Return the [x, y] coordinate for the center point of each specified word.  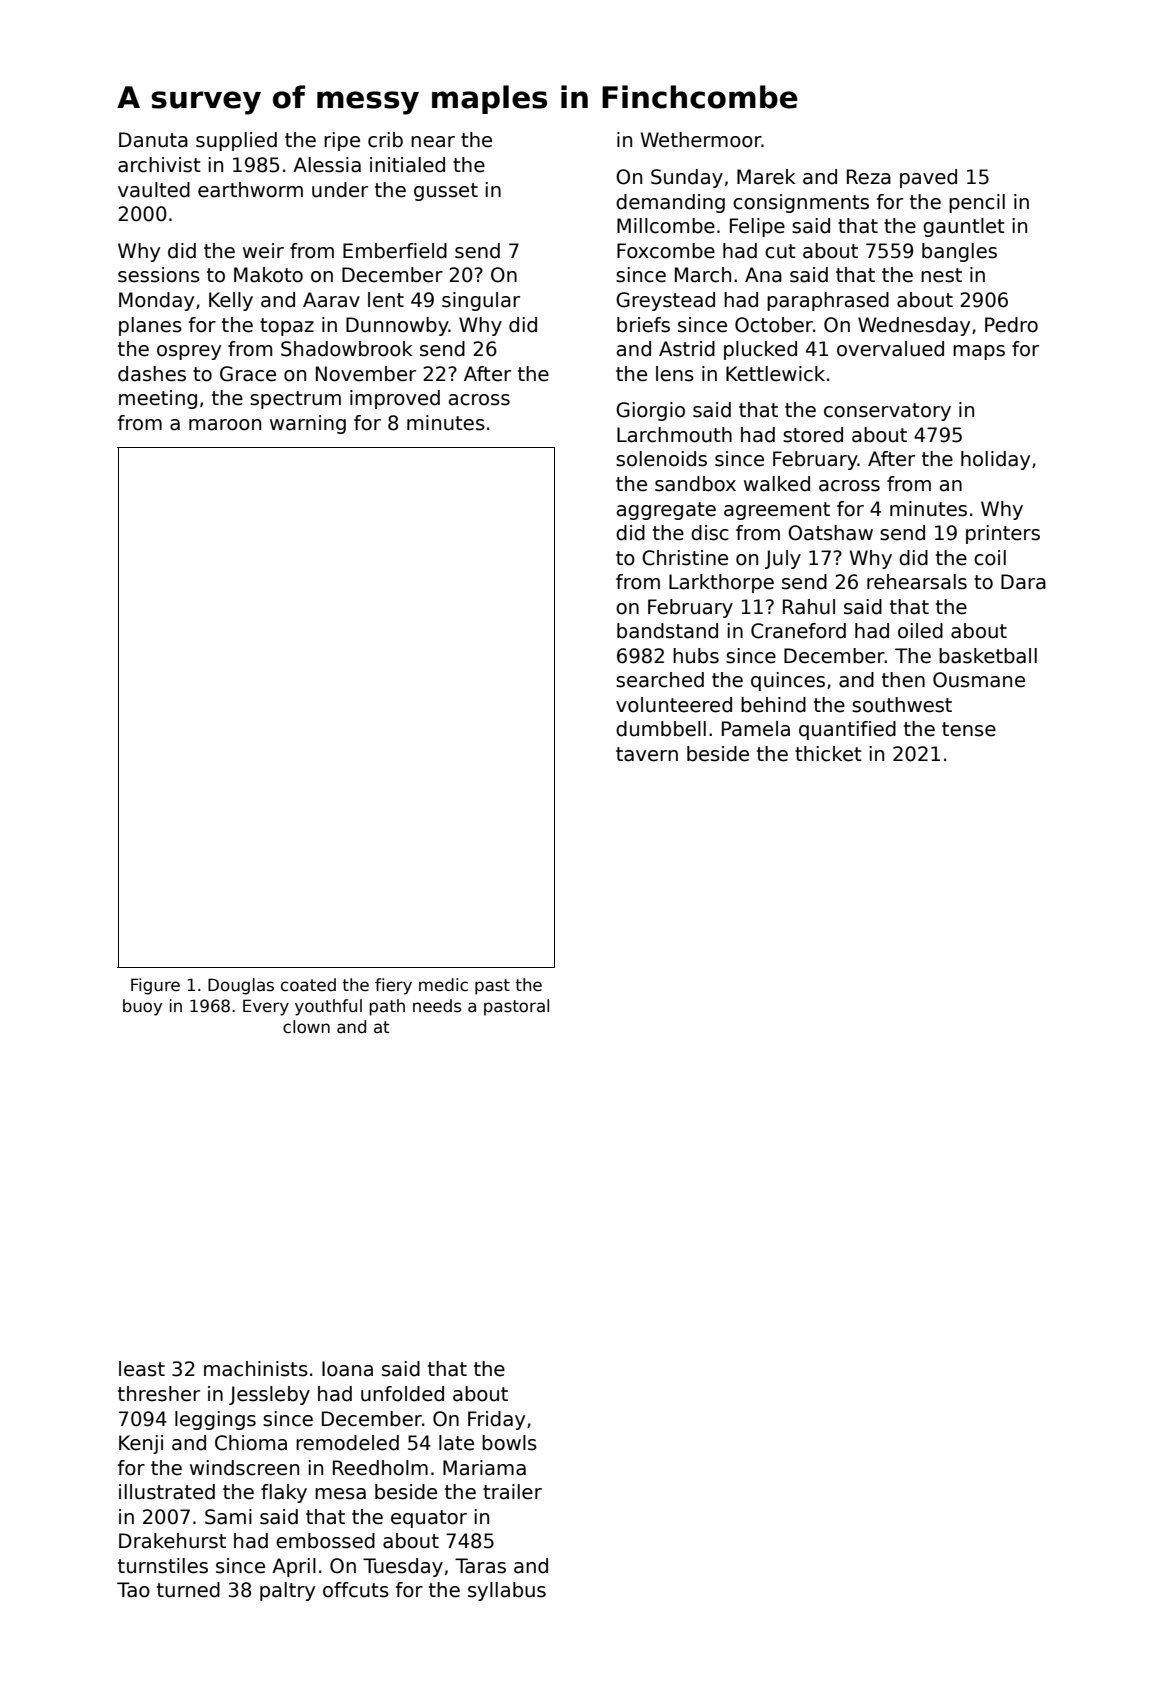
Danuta [153, 140]
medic [443, 985]
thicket [828, 754]
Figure [155, 986]
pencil [977, 203]
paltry [287, 1591]
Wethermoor [701, 140]
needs [437, 1006]
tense [969, 729]
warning [308, 424]
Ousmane [979, 680]
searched [660, 680]
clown [306, 1027]
